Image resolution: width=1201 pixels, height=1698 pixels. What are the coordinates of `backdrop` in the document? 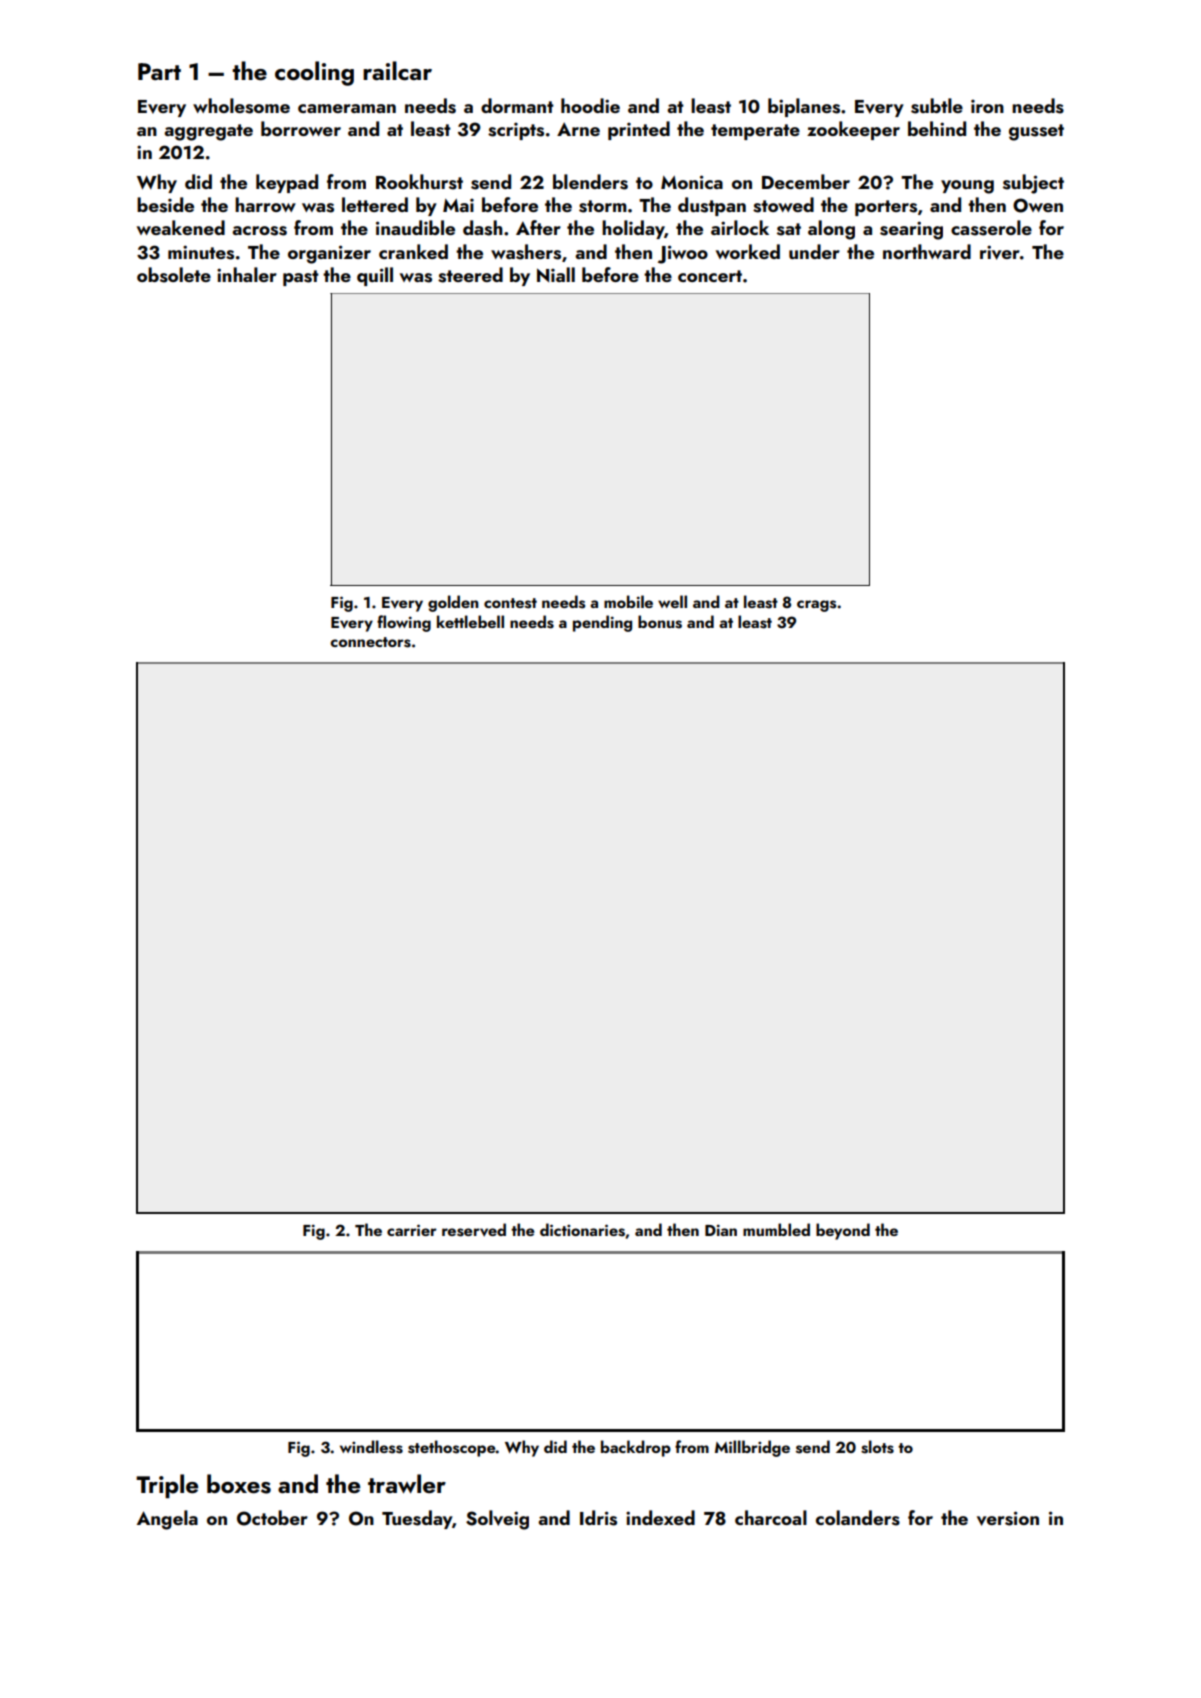 It's located at (636, 1448).
